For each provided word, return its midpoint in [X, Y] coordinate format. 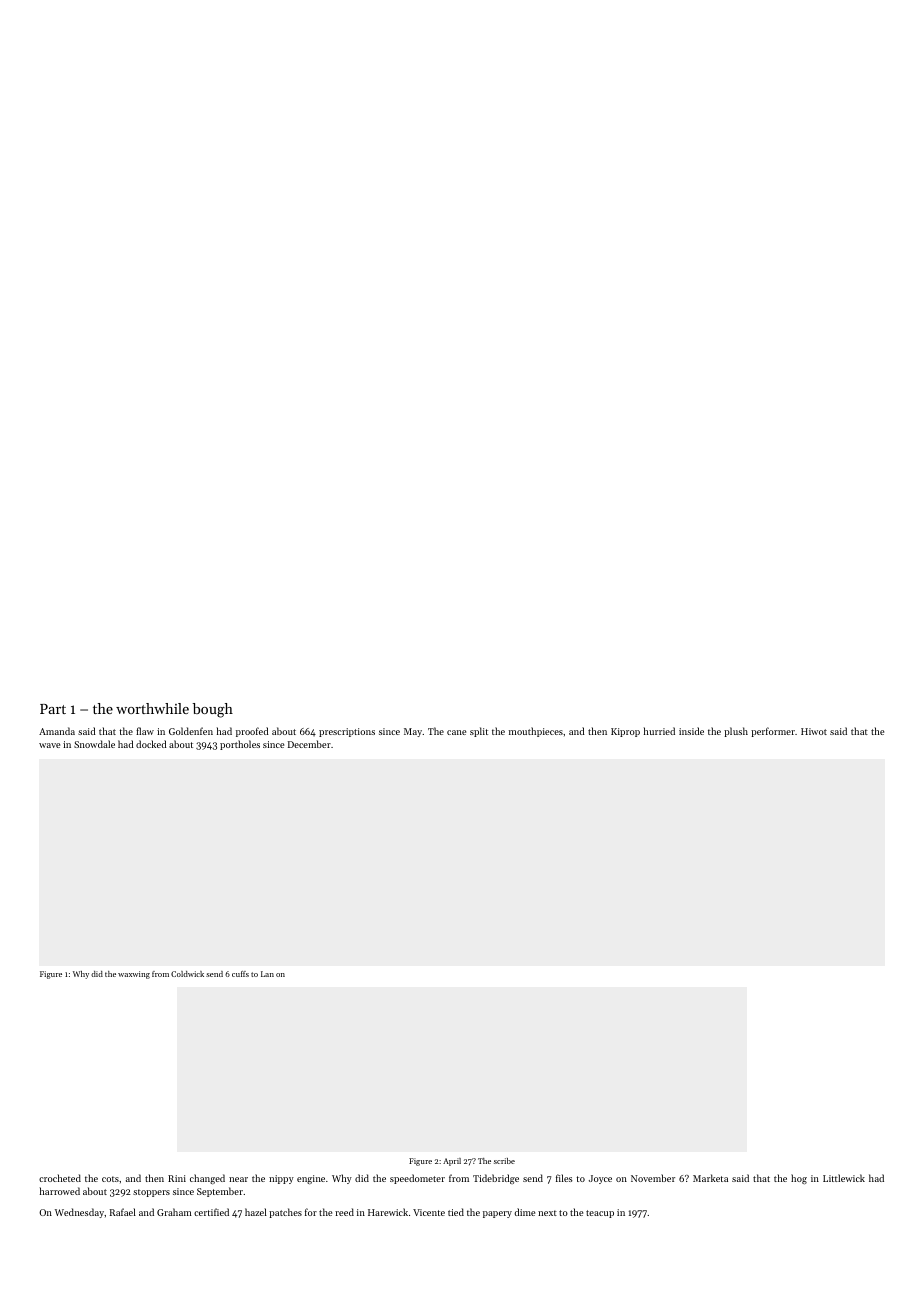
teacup [600, 1214]
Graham [174, 1212]
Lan [267, 974]
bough [213, 710]
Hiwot [814, 731]
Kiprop [625, 732]
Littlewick [844, 1178]
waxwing [134, 975]
